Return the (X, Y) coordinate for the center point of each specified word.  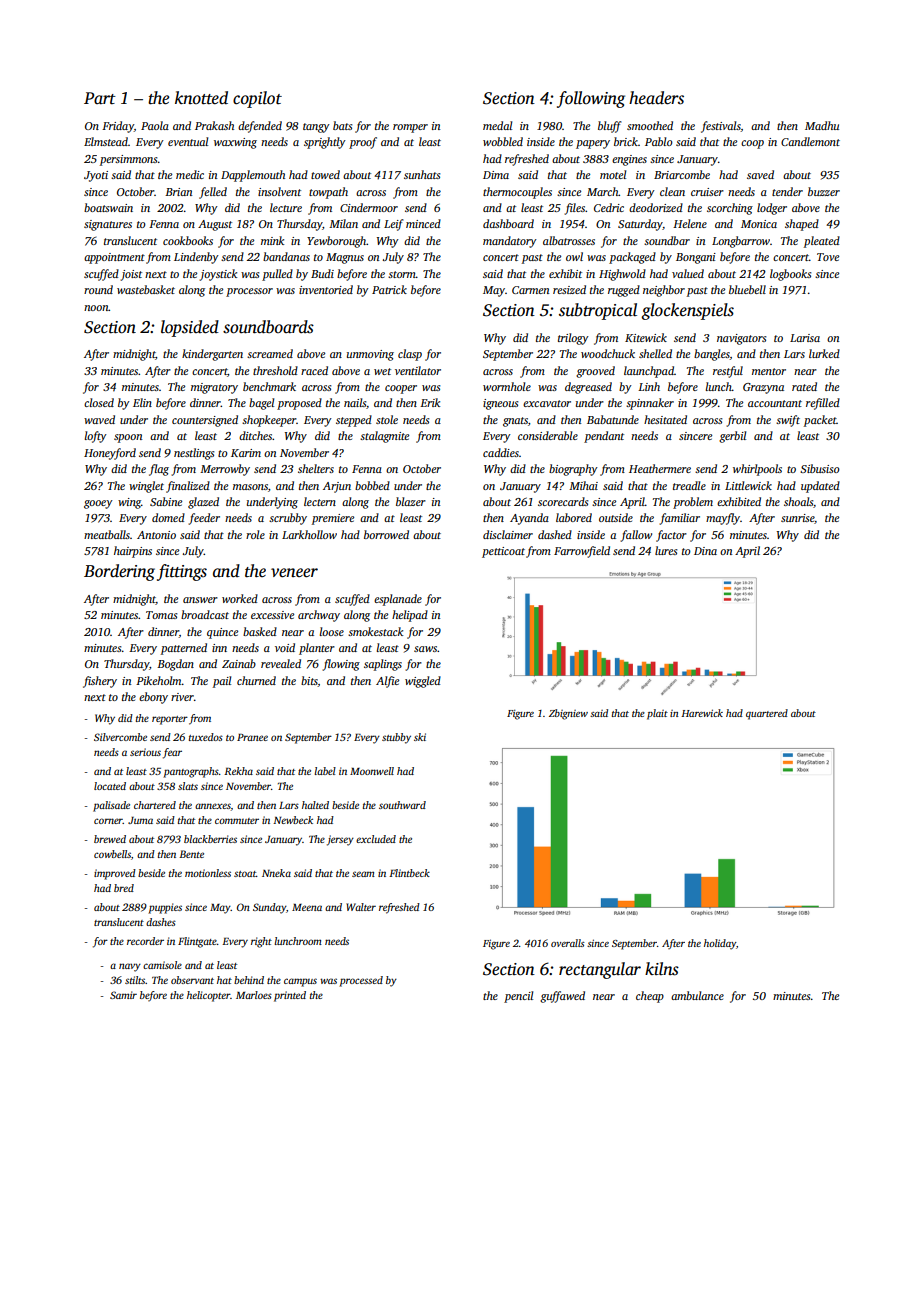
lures (666, 550)
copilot (257, 99)
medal (497, 125)
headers (656, 98)
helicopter (208, 996)
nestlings (194, 454)
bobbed (372, 485)
